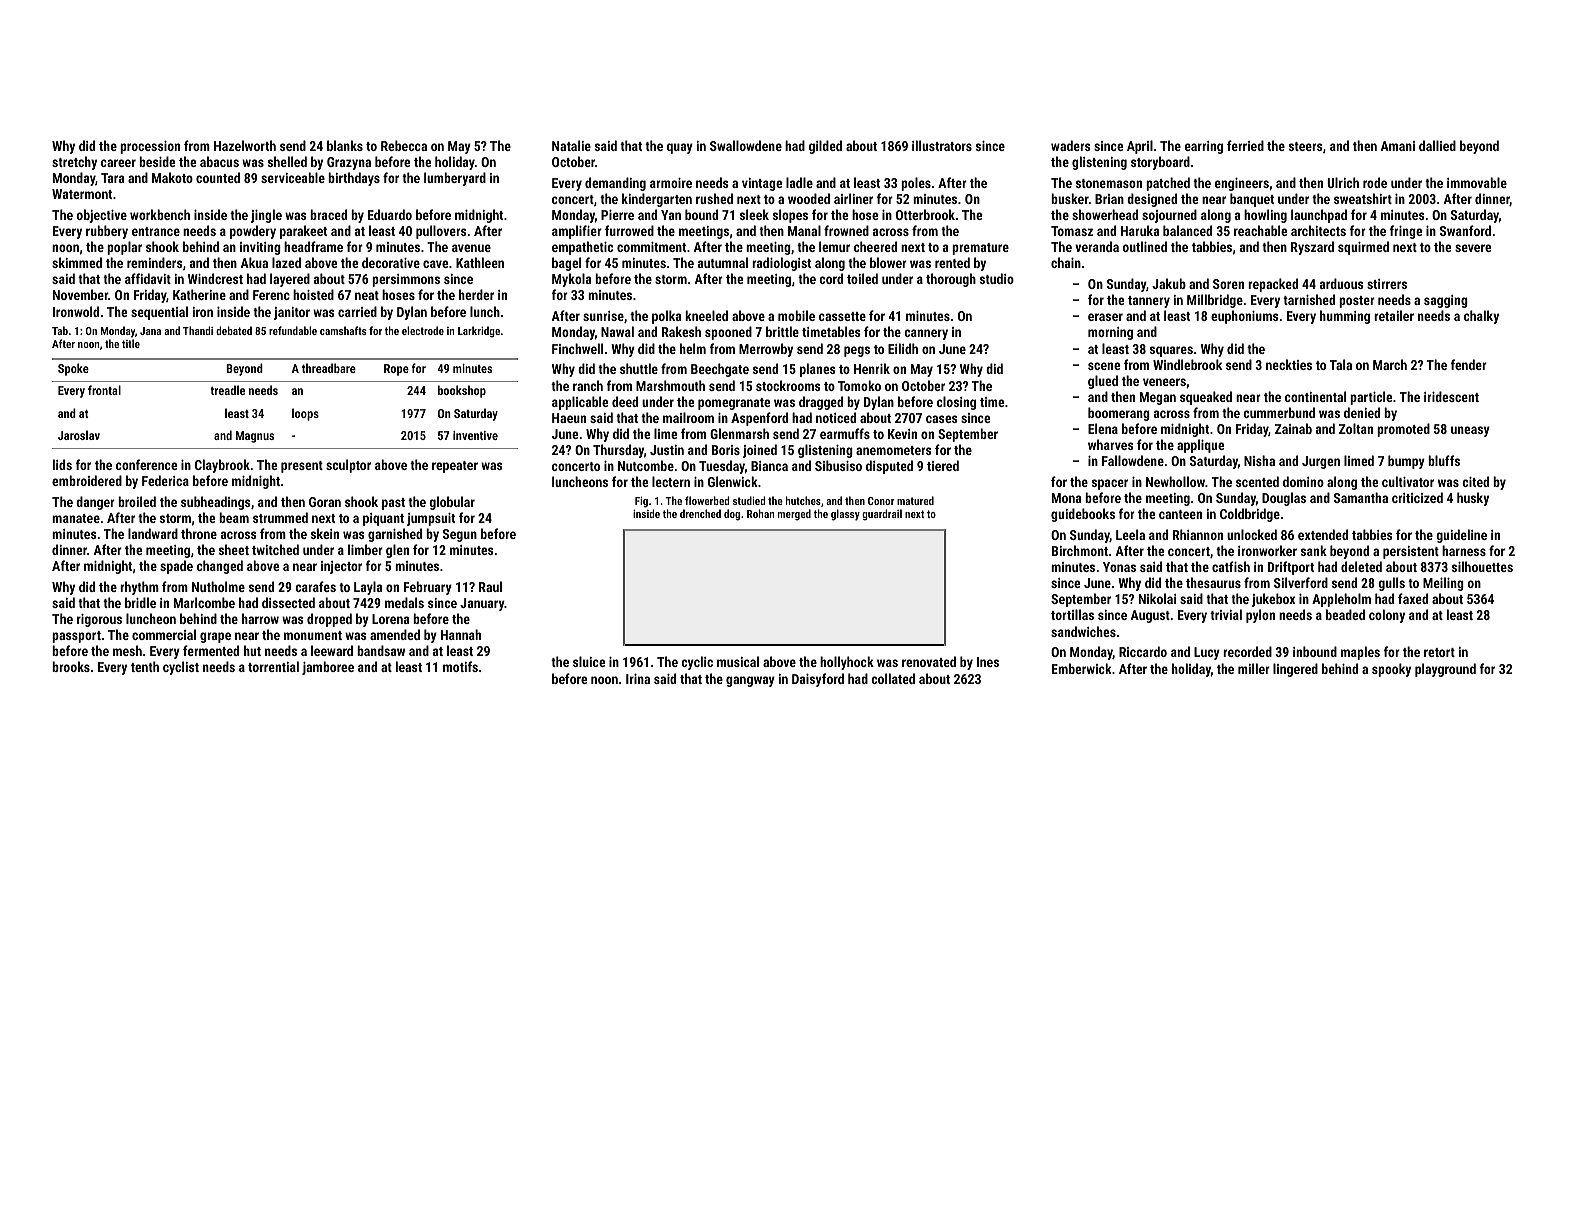 The width and height of the page is (1569, 1212). What do you see at coordinates (1473, 248) in the page?
I see `severe` at bounding box center [1473, 248].
